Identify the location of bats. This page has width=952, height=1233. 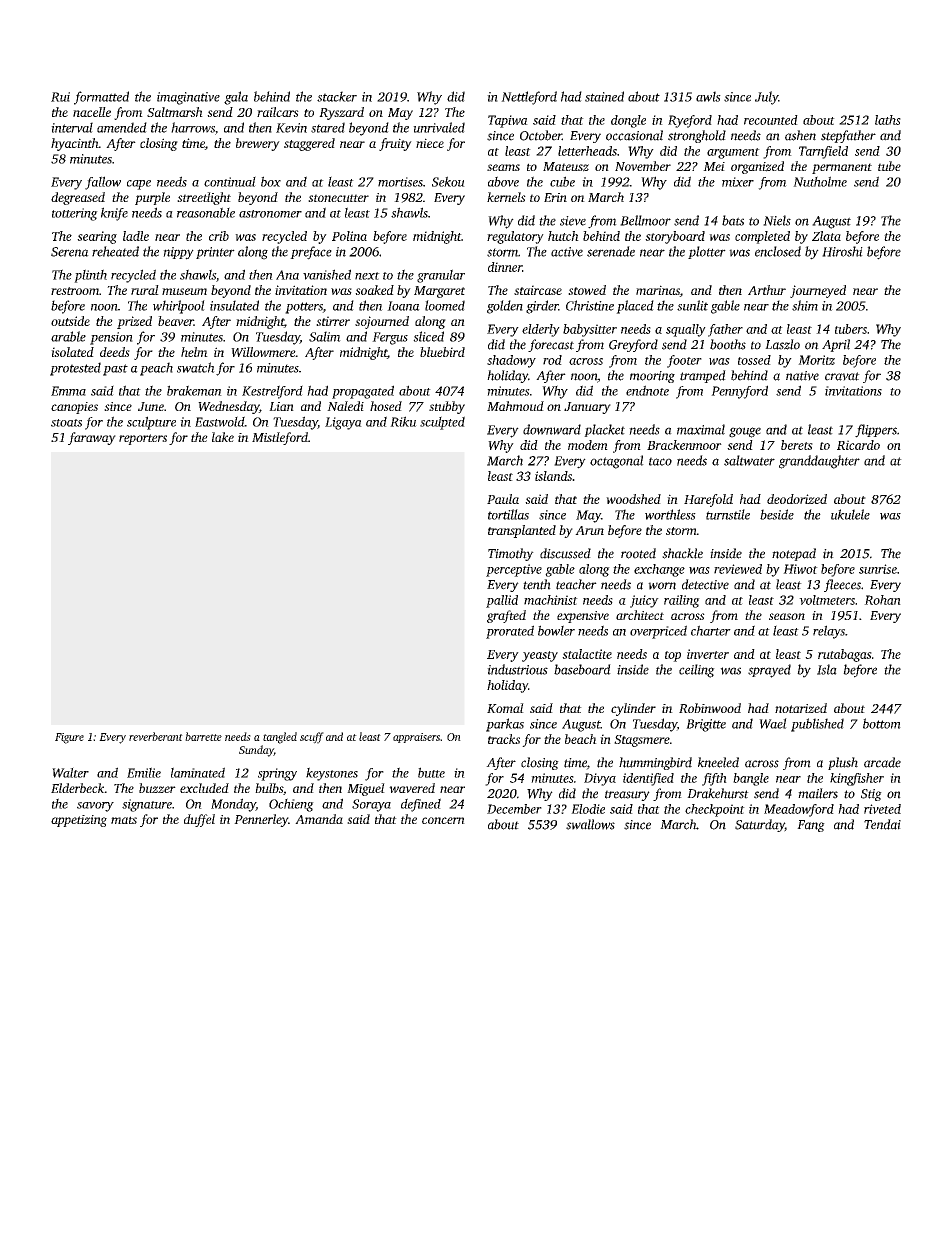
(733, 220).
